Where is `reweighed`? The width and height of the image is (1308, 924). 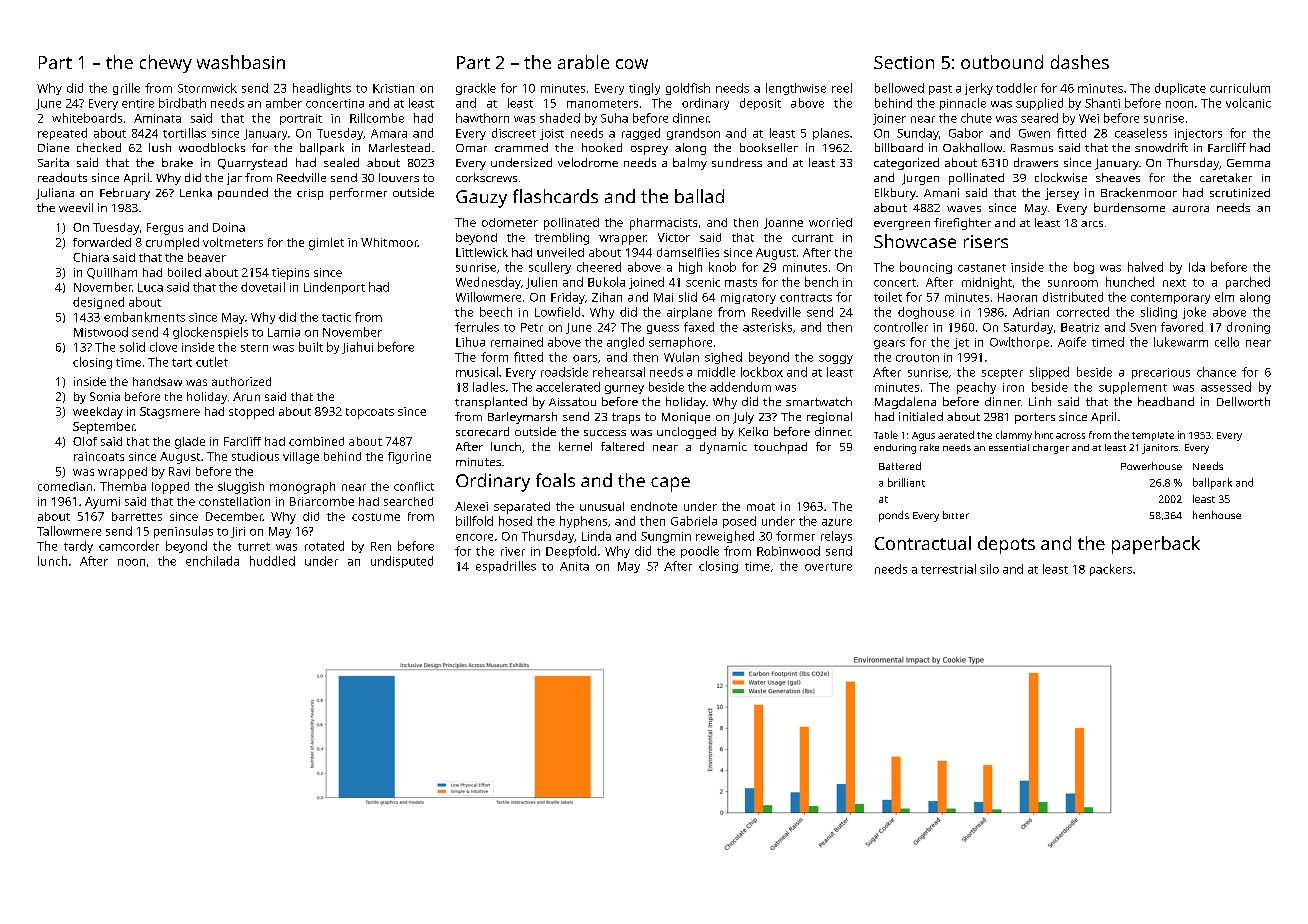
reweighed is located at coordinates (725, 537).
